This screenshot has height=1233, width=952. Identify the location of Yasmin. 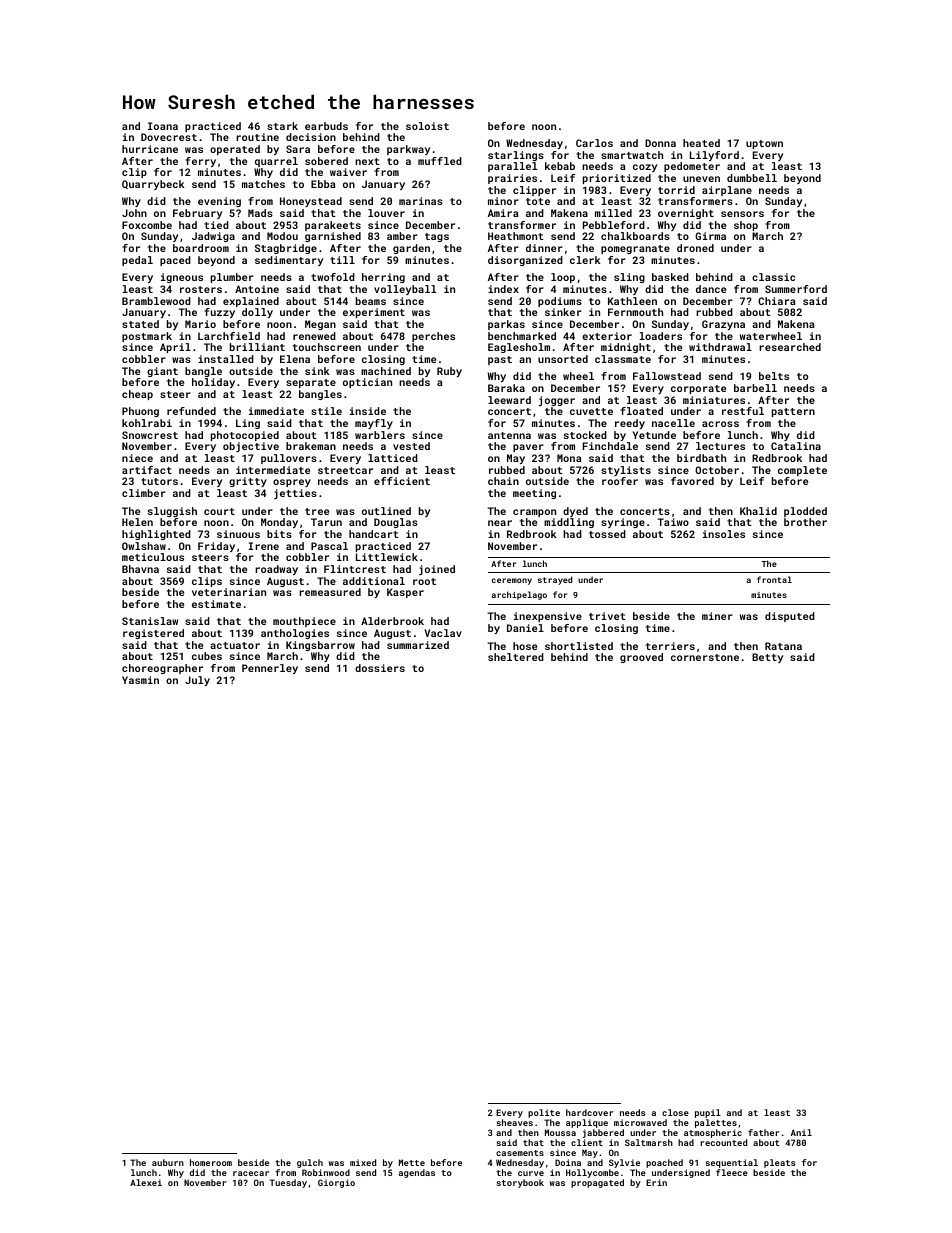
(140, 680).
